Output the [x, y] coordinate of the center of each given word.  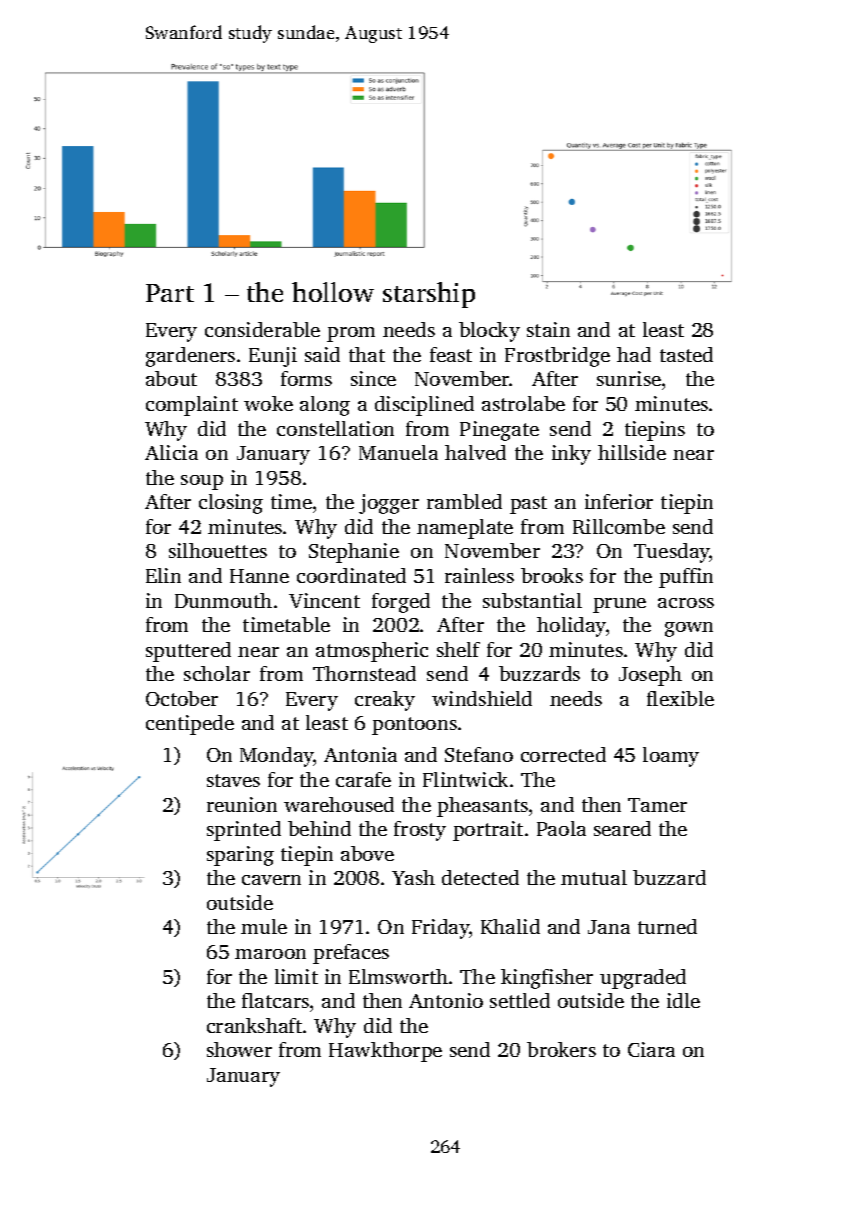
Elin [163, 575]
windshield [482, 698]
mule [264, 926]
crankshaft [255, 1025]
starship [429, 295]
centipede [190, 725]
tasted [686, 354]
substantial [532, 600]
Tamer [657, 805]
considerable [262, 329]
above [367, 853]
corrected [563, 754]
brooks [552, 575]
